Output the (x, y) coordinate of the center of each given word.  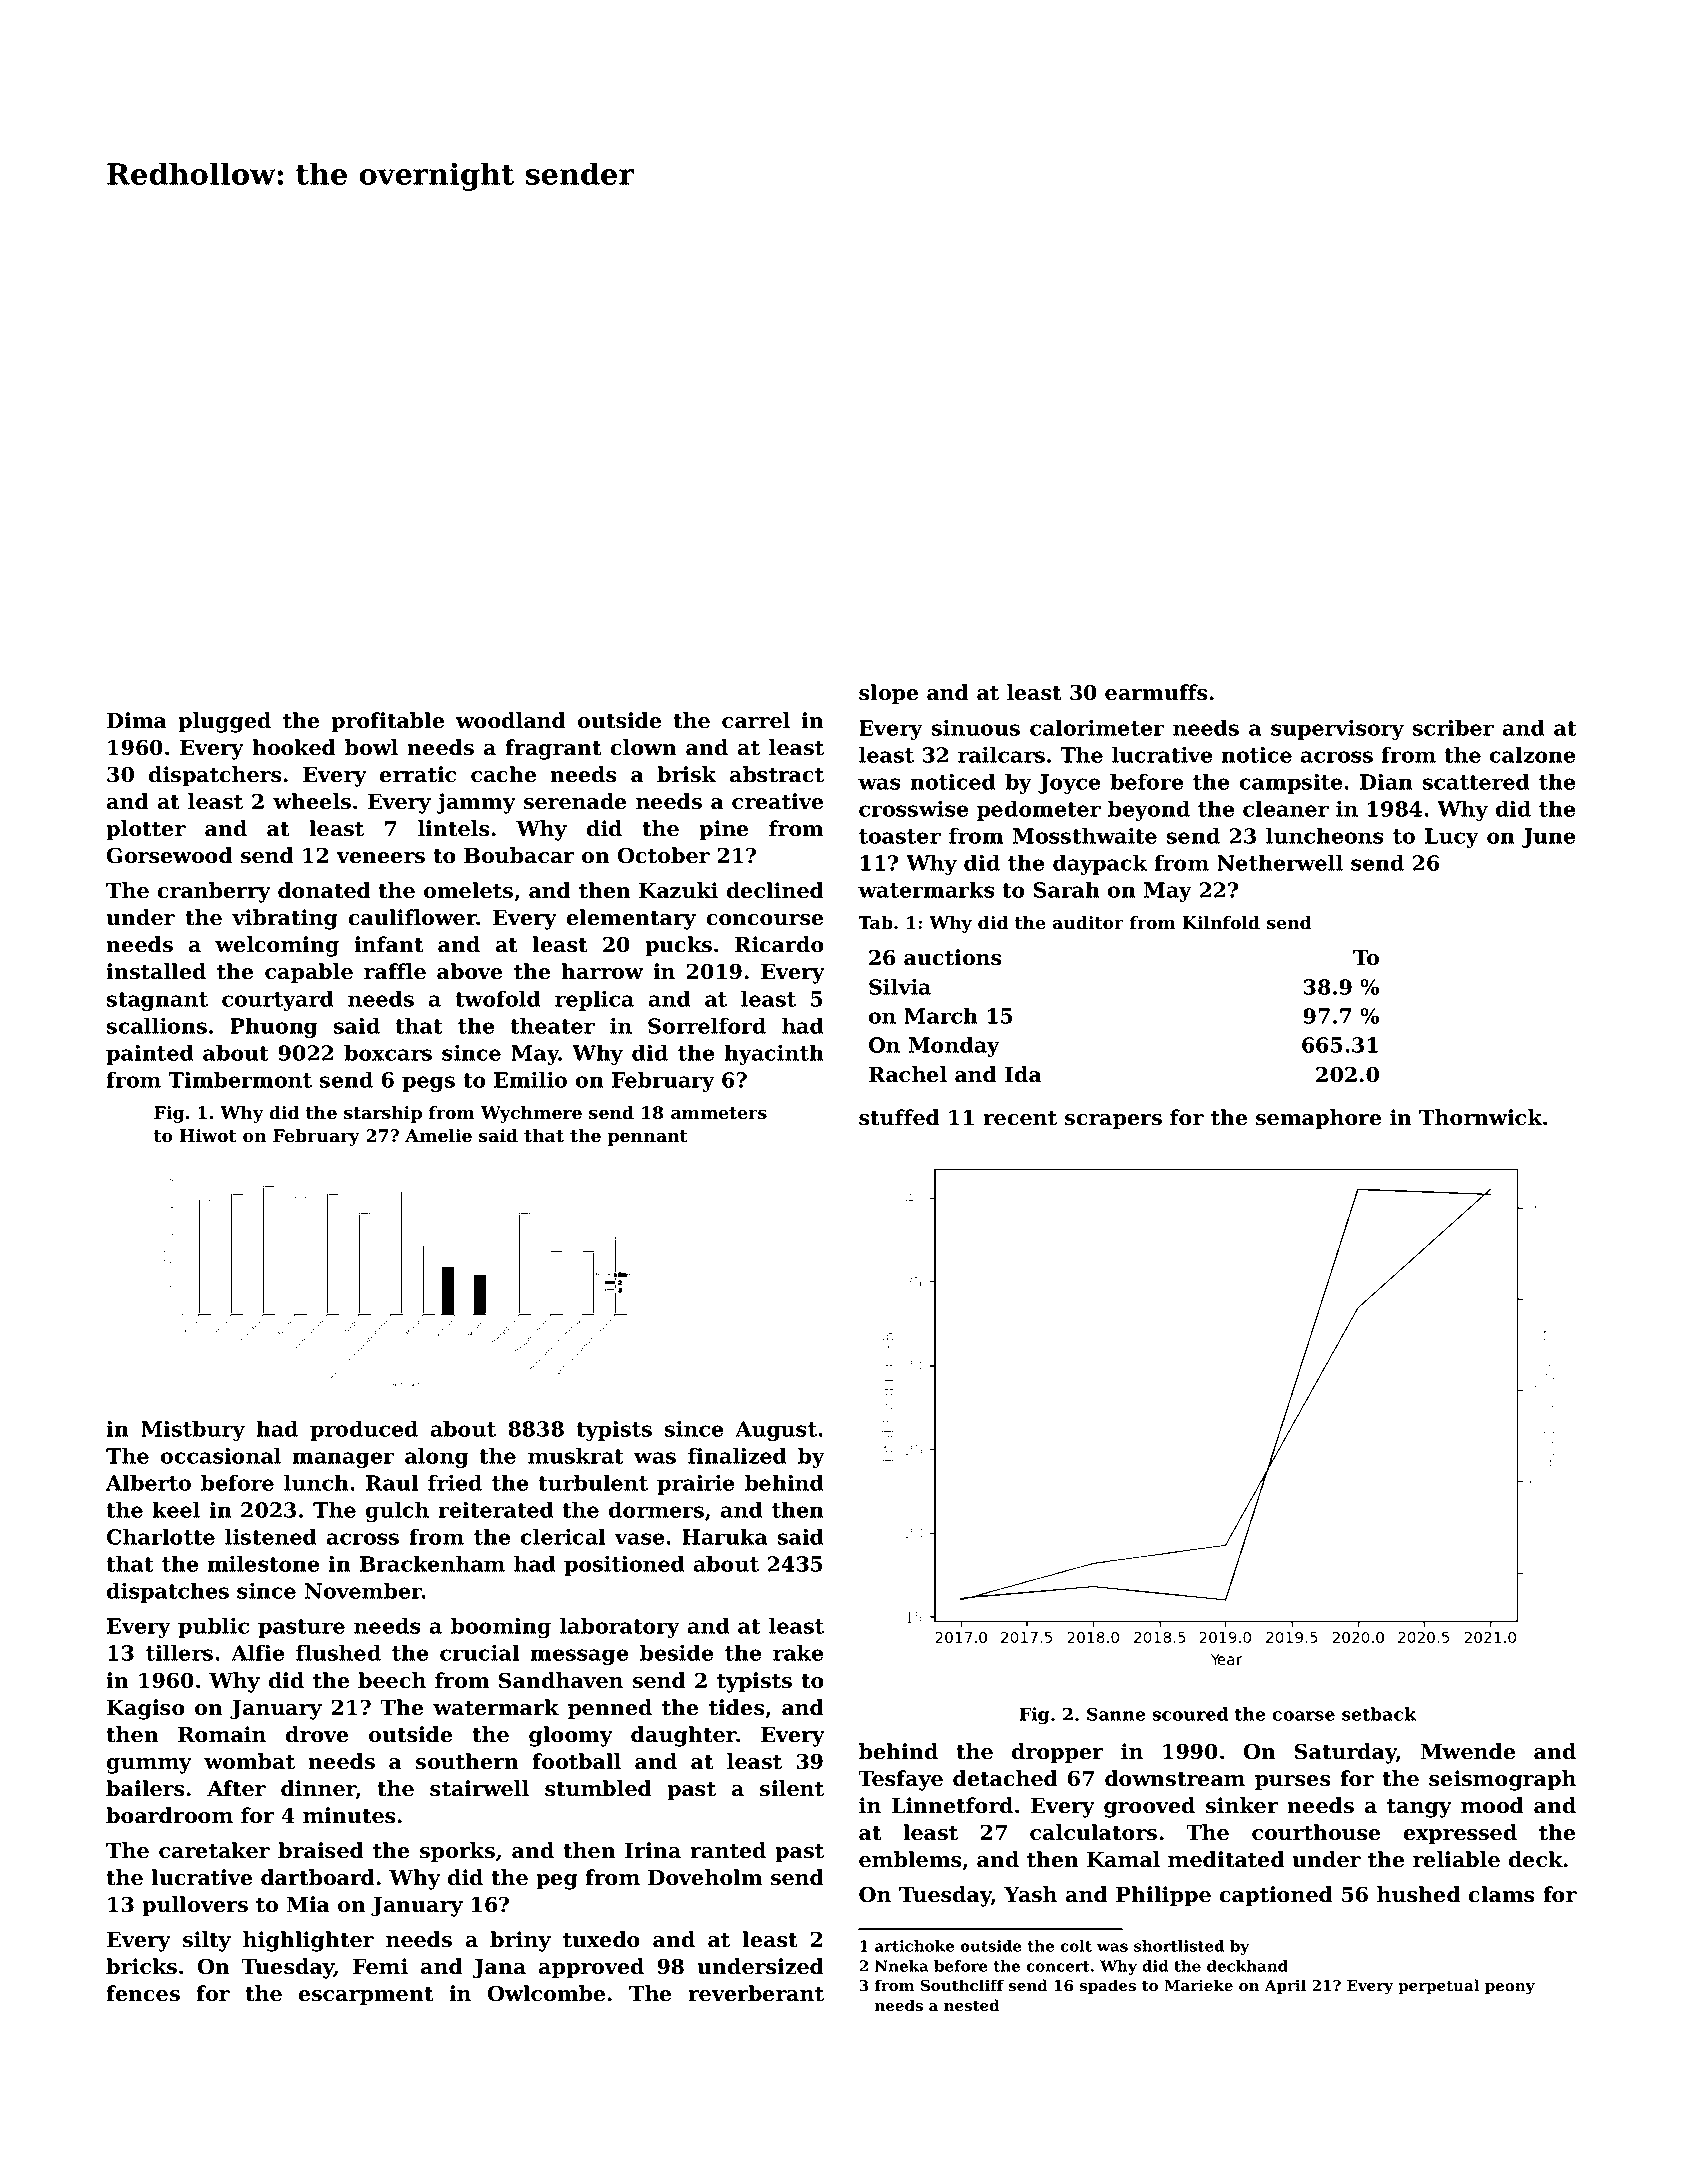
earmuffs (1156, 692)
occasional (221, 1456)
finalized (737, 1456)
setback (1379, 1714)
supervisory (1337, 730)
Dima (137, 720)
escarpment (366, 1996)
